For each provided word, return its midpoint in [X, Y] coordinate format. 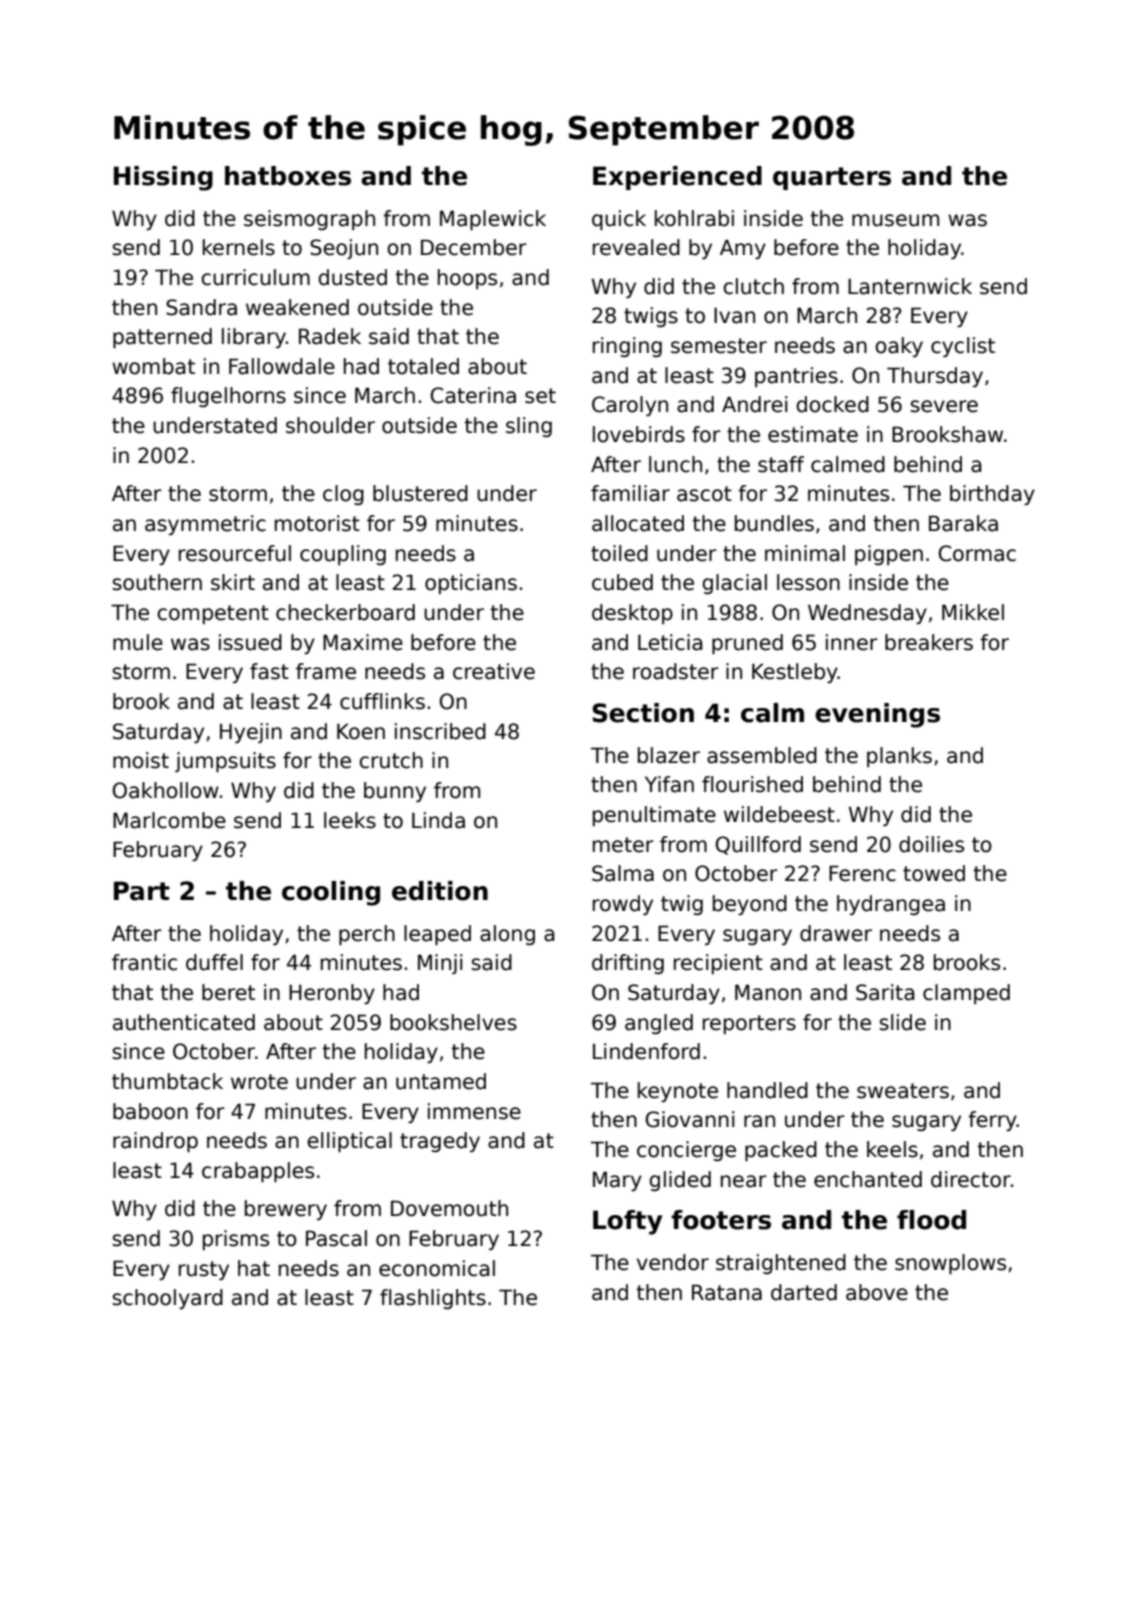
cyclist [963, 347]
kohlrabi [694, 218]
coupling [343, 555]
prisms [236, 1240]
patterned [162, 338]
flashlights [433, 1299]
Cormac [977, 553]
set [540, 396]
